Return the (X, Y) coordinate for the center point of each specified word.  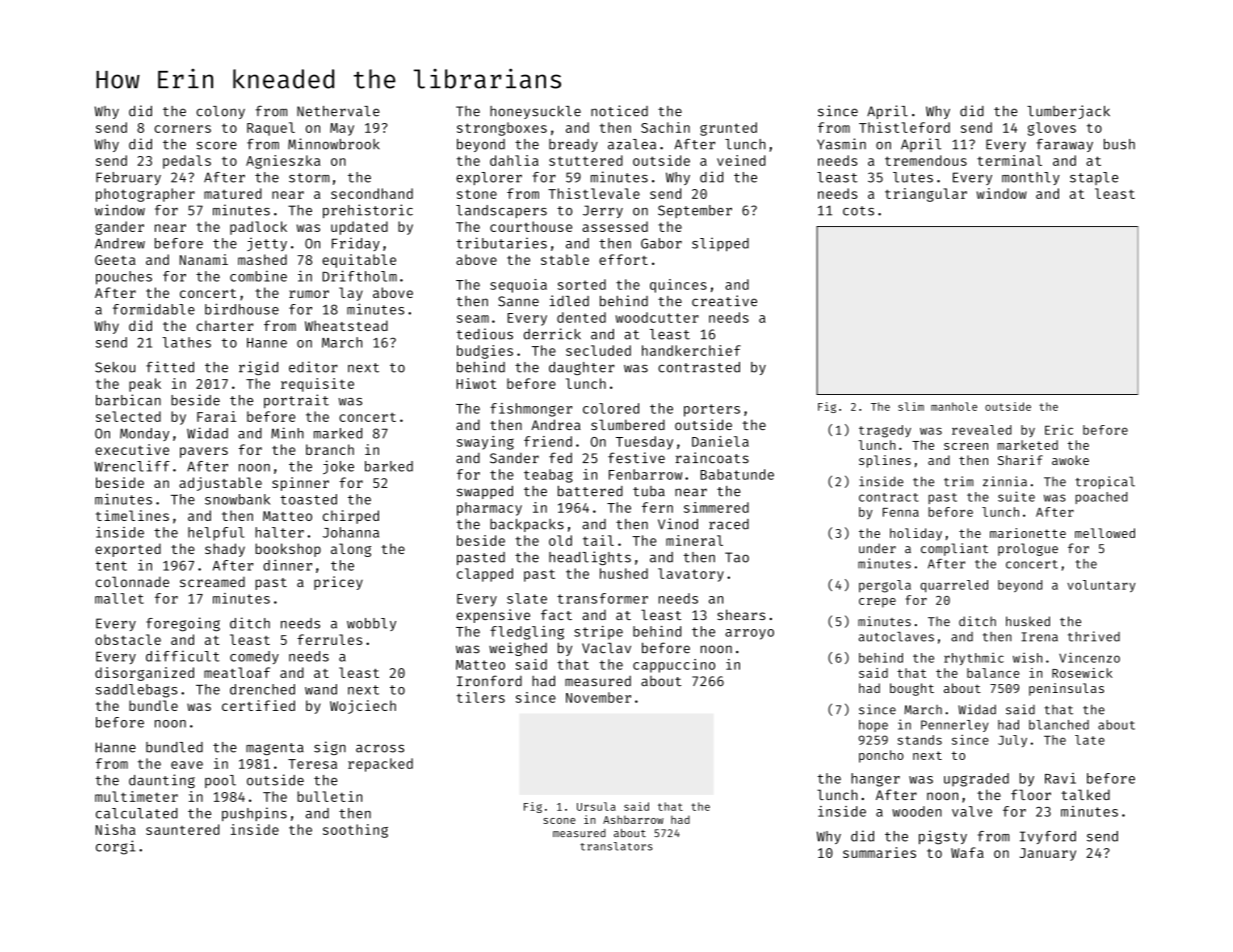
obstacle (128, 639)
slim (911, 406)
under (877, 548)
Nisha (115, 829)
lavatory (691, 575)
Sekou (115, 367)
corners (182, 129)
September (695, 211)
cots (858, 211)
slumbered (628, 424)
